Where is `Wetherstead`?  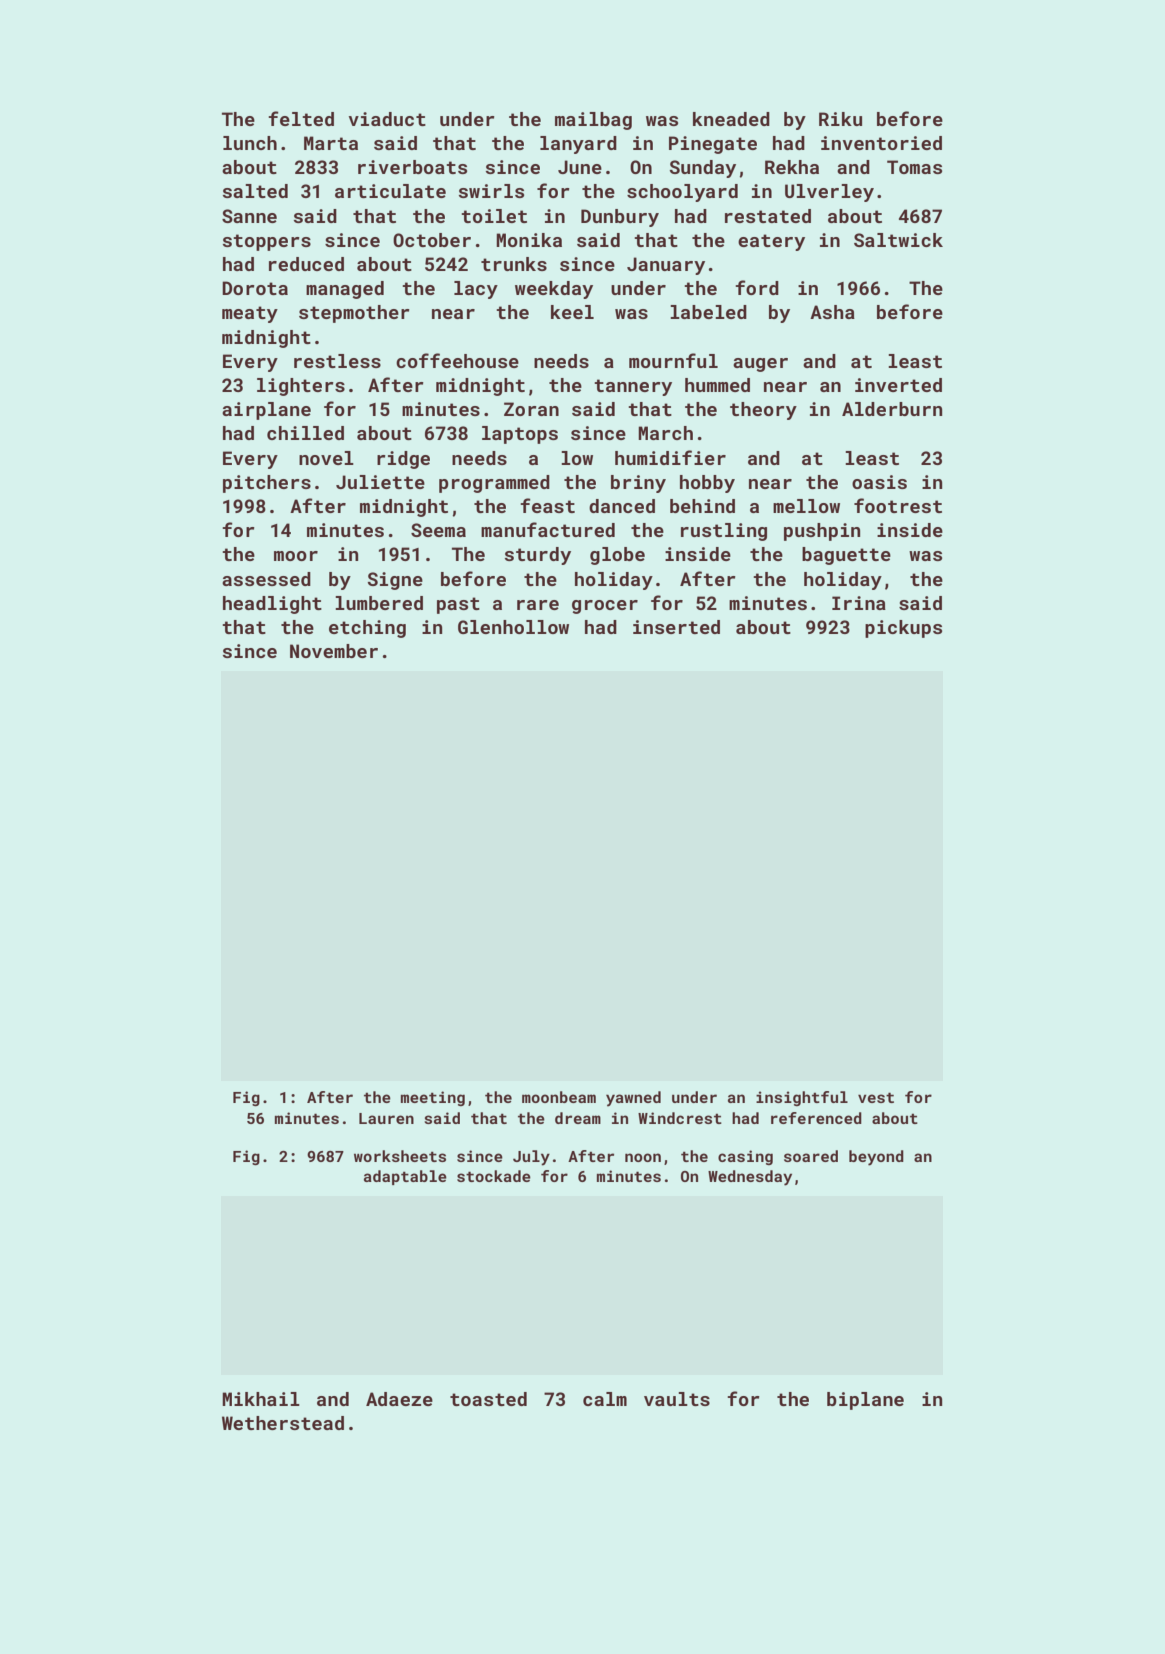 Wetherstead is located at coordinates (283, 1423).
